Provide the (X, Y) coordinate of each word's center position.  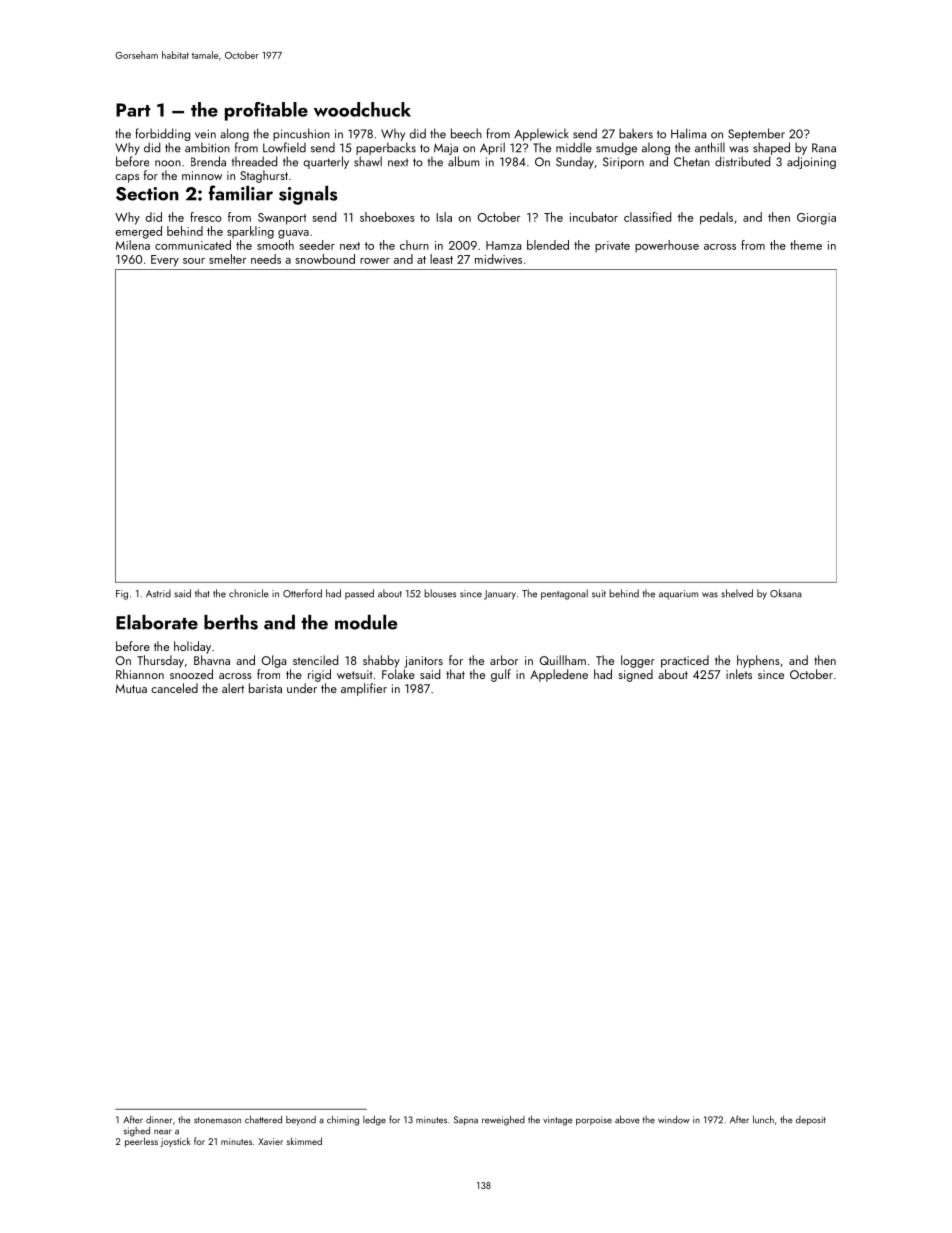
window (674, 1120)
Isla (444, 217)
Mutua (131, 688)
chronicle (249, 593)
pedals (716, 218)
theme (806, 245)
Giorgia (816, 219)
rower (375, 261)
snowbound (325, 259)
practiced (685, 661)
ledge (374, 1120)
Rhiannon (140, 674)
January (500, 595)
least (441, 259)
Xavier (270, 1141)
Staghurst (264, 176)
